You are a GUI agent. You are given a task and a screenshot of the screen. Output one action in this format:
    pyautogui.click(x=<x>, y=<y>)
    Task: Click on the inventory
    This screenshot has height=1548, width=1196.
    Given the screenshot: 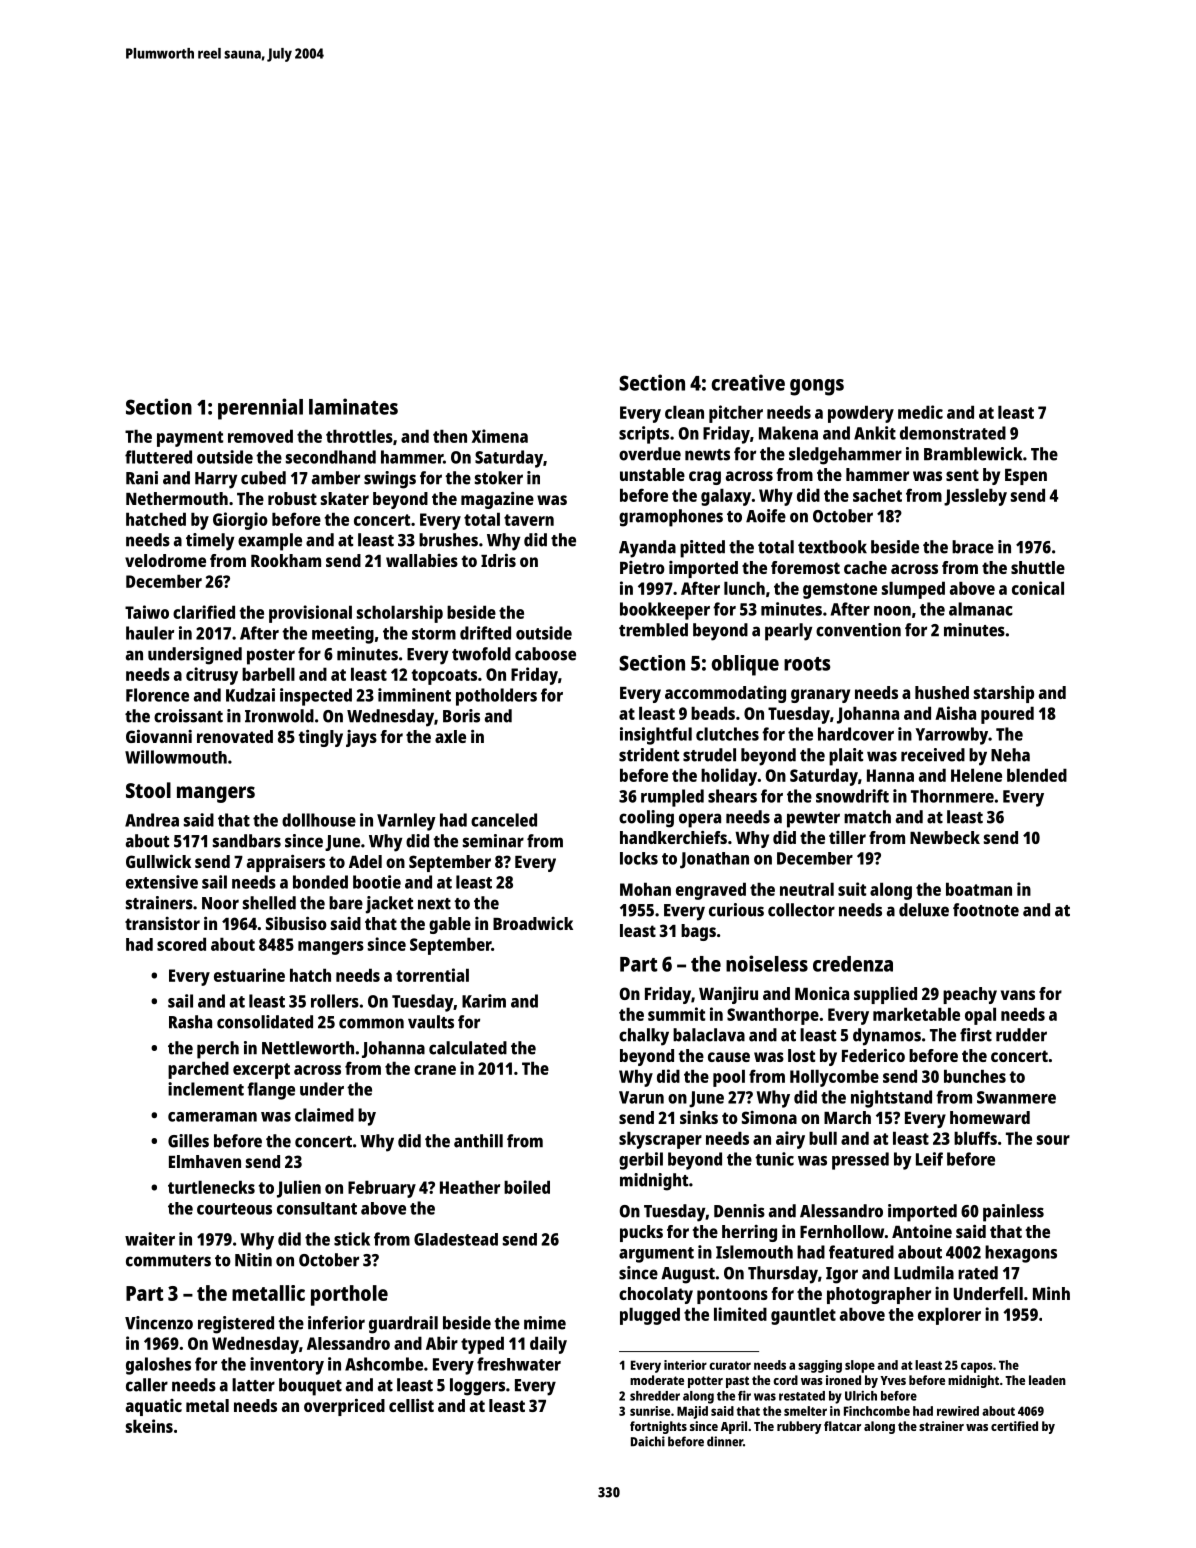 What is the action you would take?
    pyautogui.click(x=287, y=1366)
